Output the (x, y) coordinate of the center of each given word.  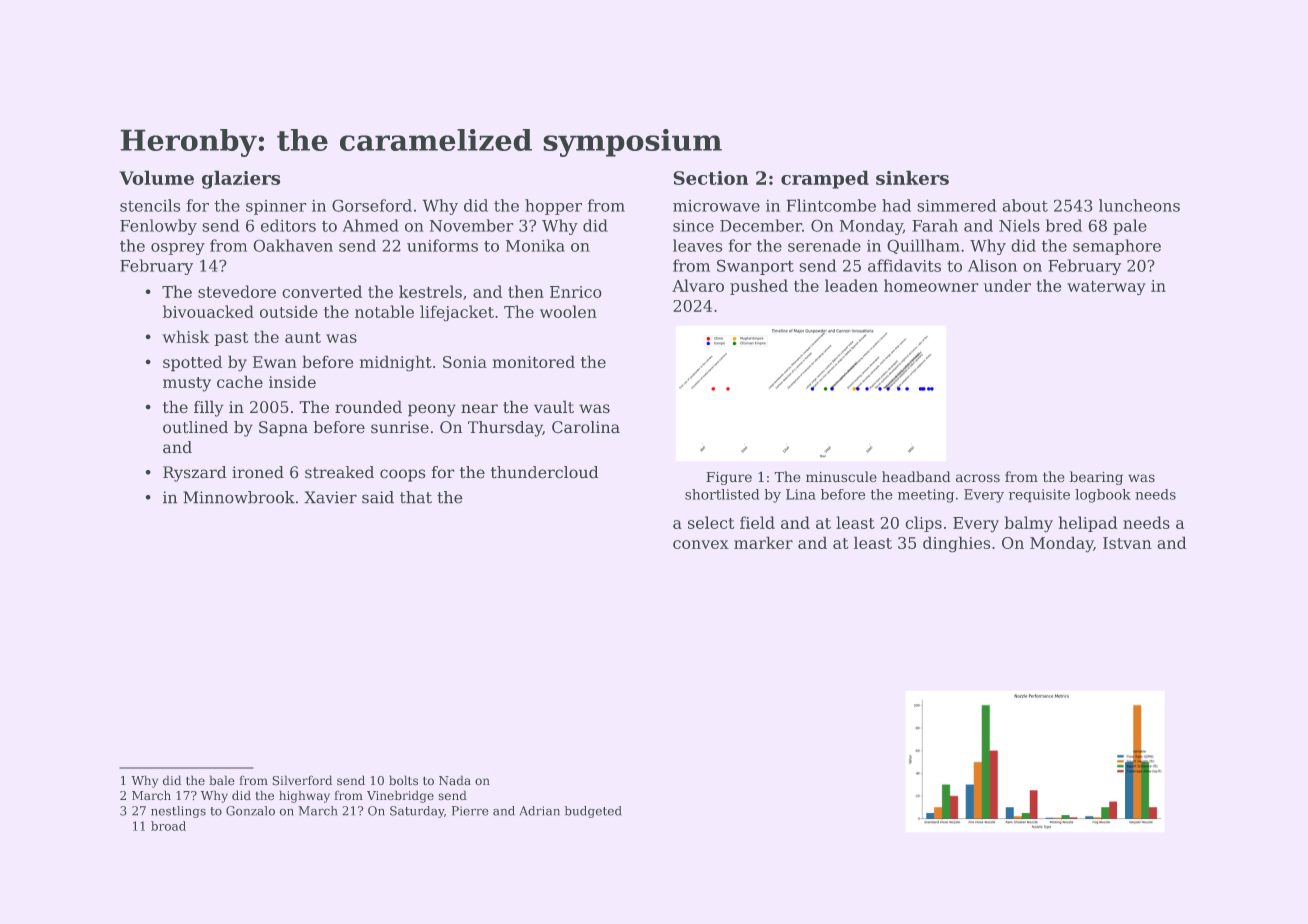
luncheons (1139, 205)
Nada (455, 780)
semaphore (1117, 247)
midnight (396, 363)
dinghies (956, 544)
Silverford (302, 780)
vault (554, 407)
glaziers (241, 180)
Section (711, 178)
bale (221, 780)
